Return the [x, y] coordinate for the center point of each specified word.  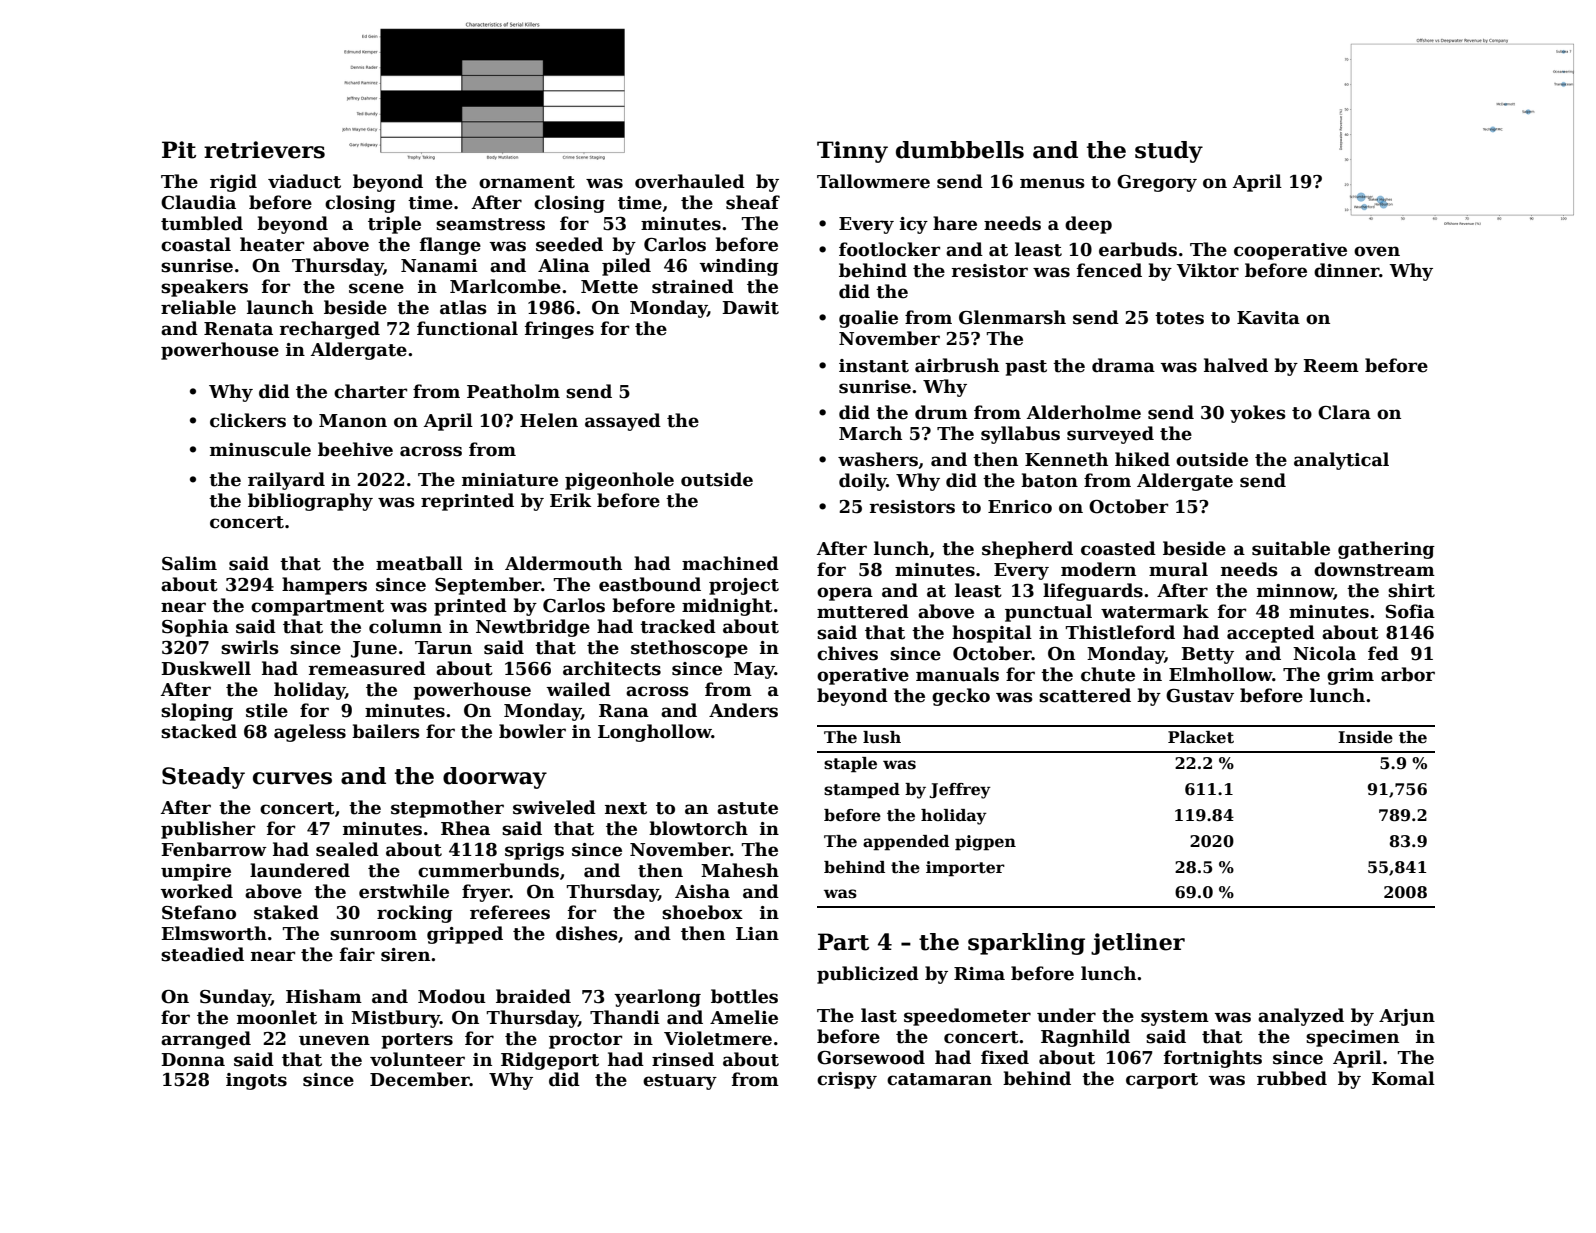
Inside [1365, 737]
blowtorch [698, 828]
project [744, 586]
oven [1377, 251]
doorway [495, 778]
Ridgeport [550, 1061]
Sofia [1410, 611]
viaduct [304, 181]
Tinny [852, 152]
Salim [189, 563]
